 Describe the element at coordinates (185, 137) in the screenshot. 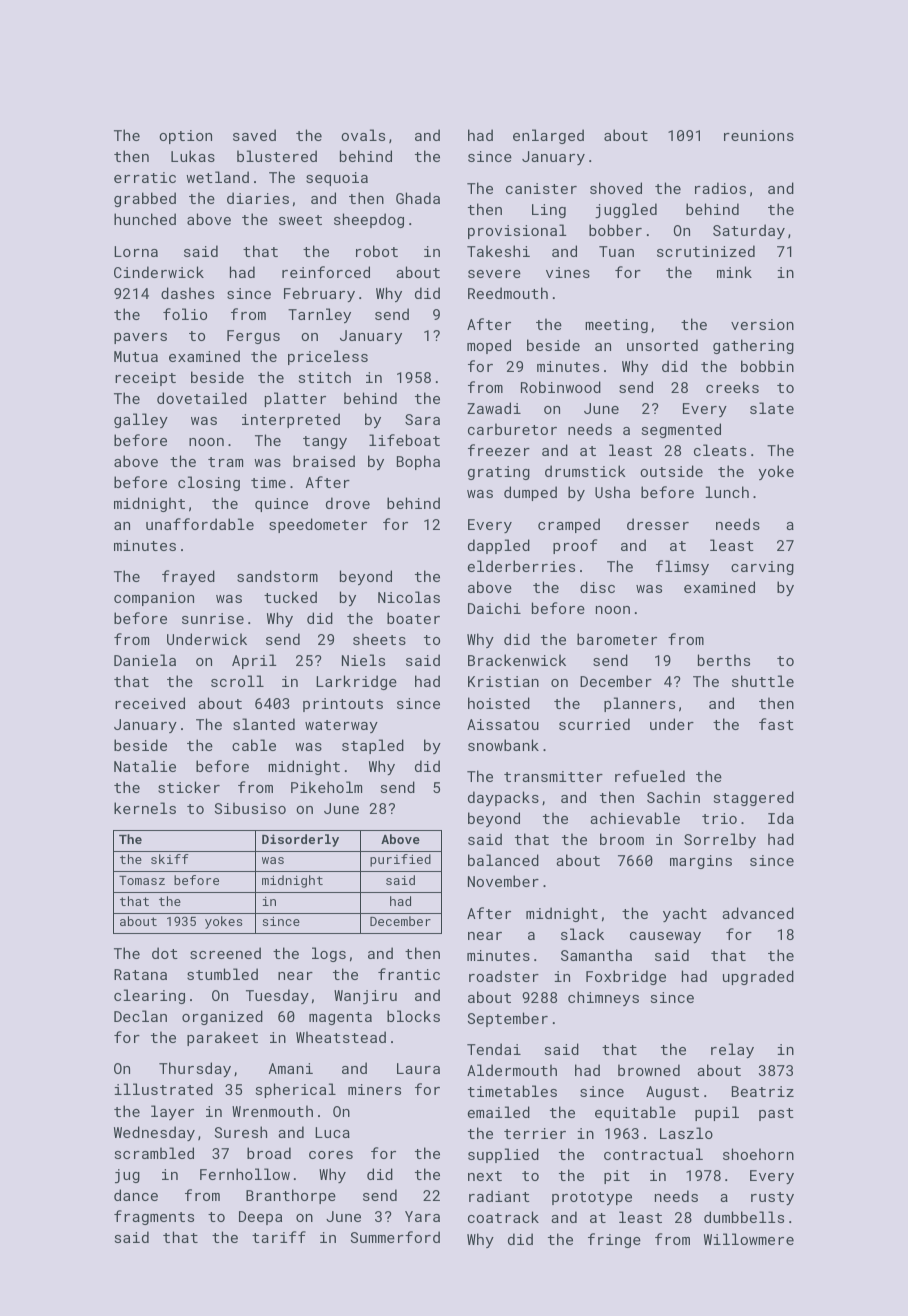

I see `option` at that location.
